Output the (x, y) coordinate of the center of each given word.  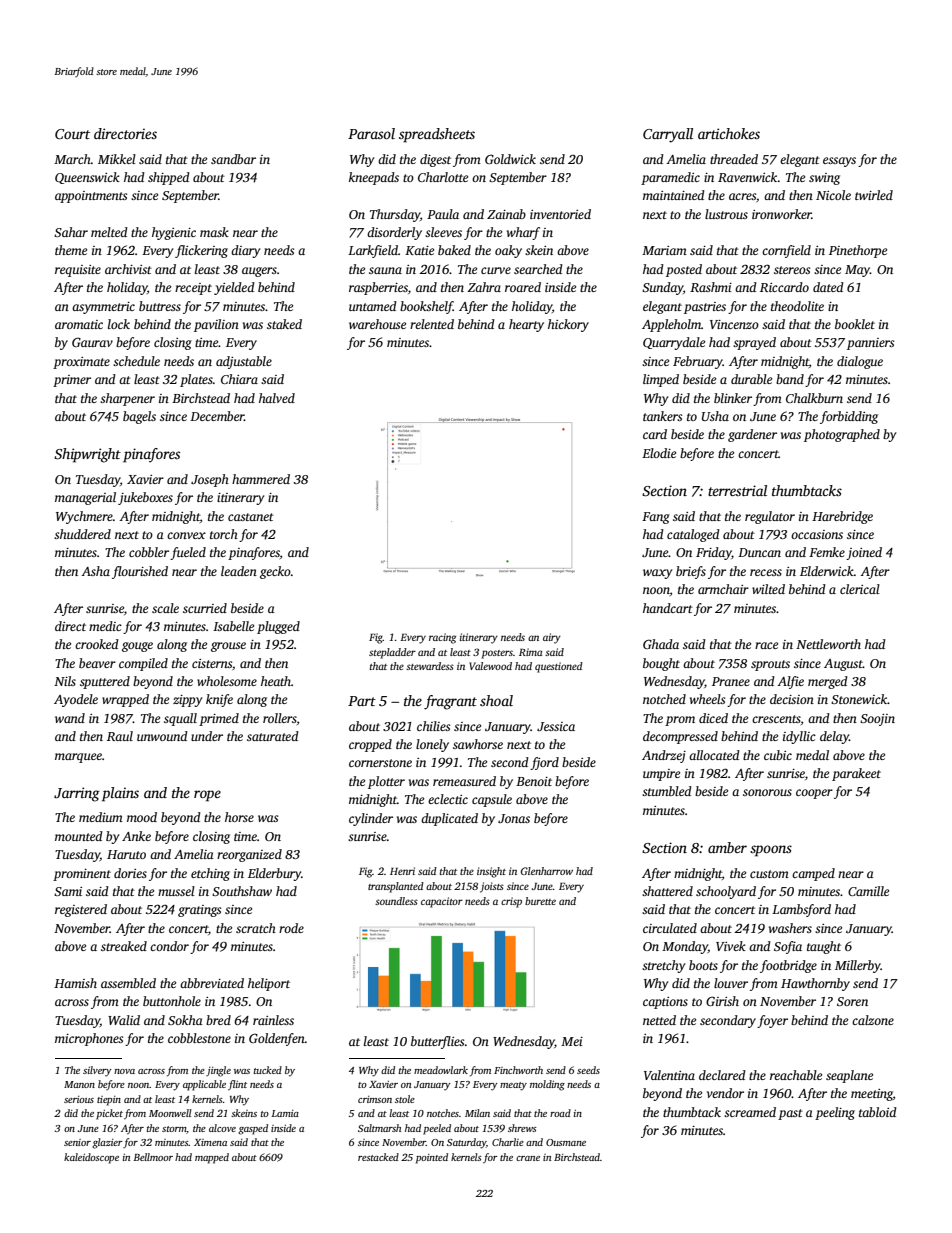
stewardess (430, 666)
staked (284, 324)
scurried (205, 608)
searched (538, 269)
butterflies (437, 1042)
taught (824, 947)
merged (828, 682)
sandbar (233, 159)
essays (839, 162)
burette (540, 901)
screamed (750, 1112)
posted (684, 270)
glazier (107, 1143)
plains (120, 794)
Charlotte (443, 177)
